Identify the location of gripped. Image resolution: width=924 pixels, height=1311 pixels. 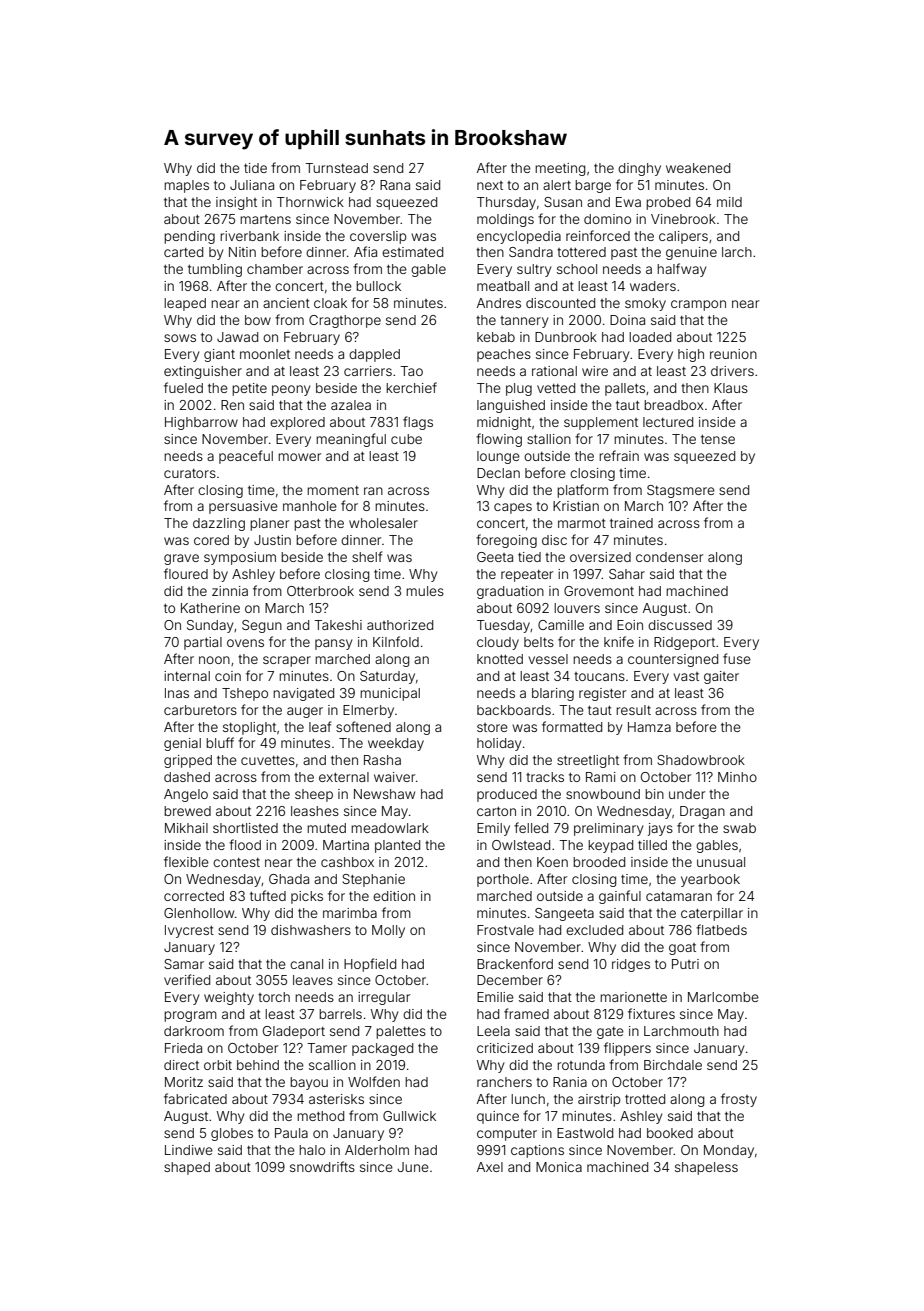
(188, 761).
